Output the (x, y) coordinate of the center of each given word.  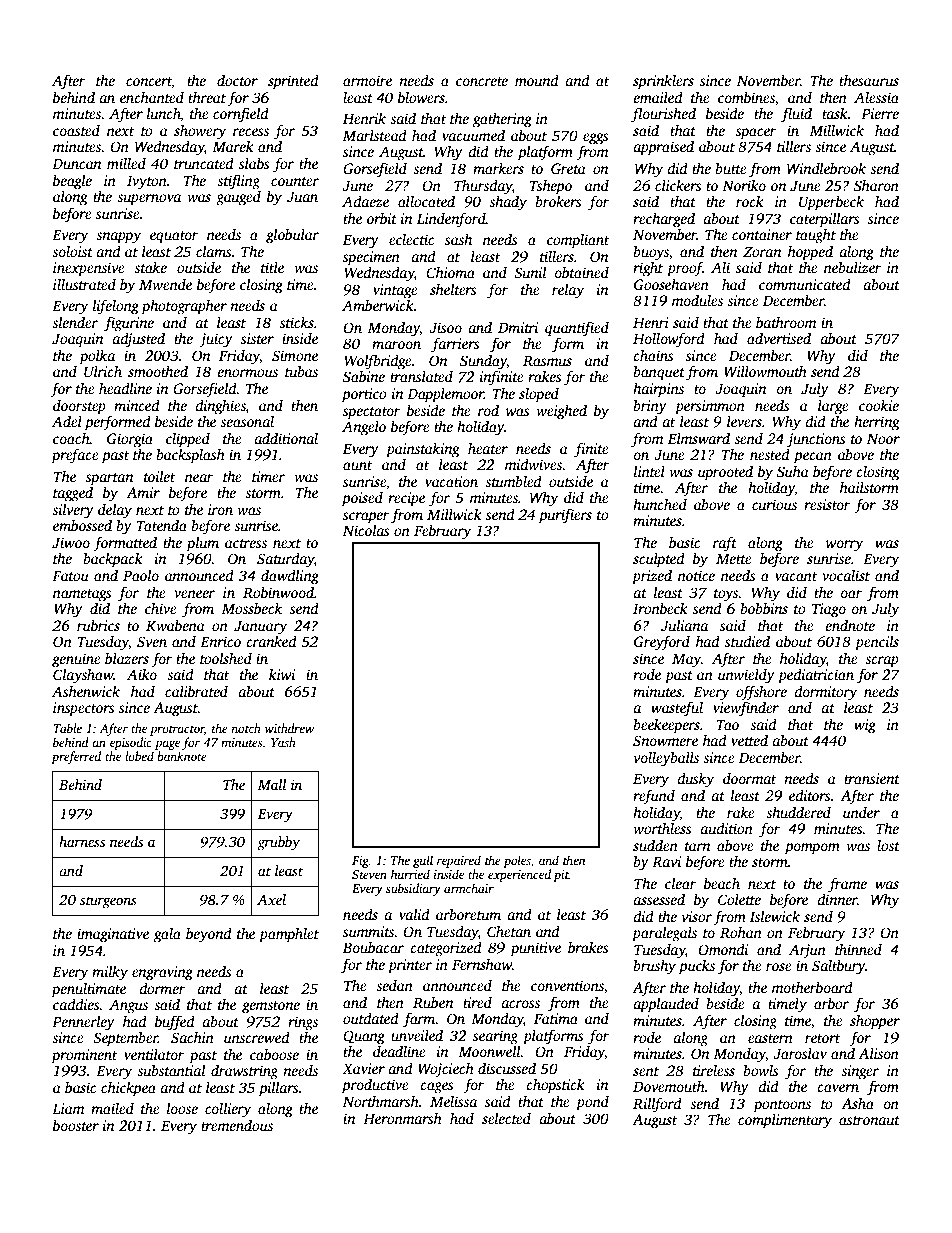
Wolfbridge (378, 362)
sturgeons (108, 902)
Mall (272, 784)
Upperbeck (831, 203)
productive (375, 1086)
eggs (596, 139)
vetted (749, 740)
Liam (68, 1108)
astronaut (869, 1120)
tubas (301, 371)
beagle (72, 182)
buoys (651, 253)
